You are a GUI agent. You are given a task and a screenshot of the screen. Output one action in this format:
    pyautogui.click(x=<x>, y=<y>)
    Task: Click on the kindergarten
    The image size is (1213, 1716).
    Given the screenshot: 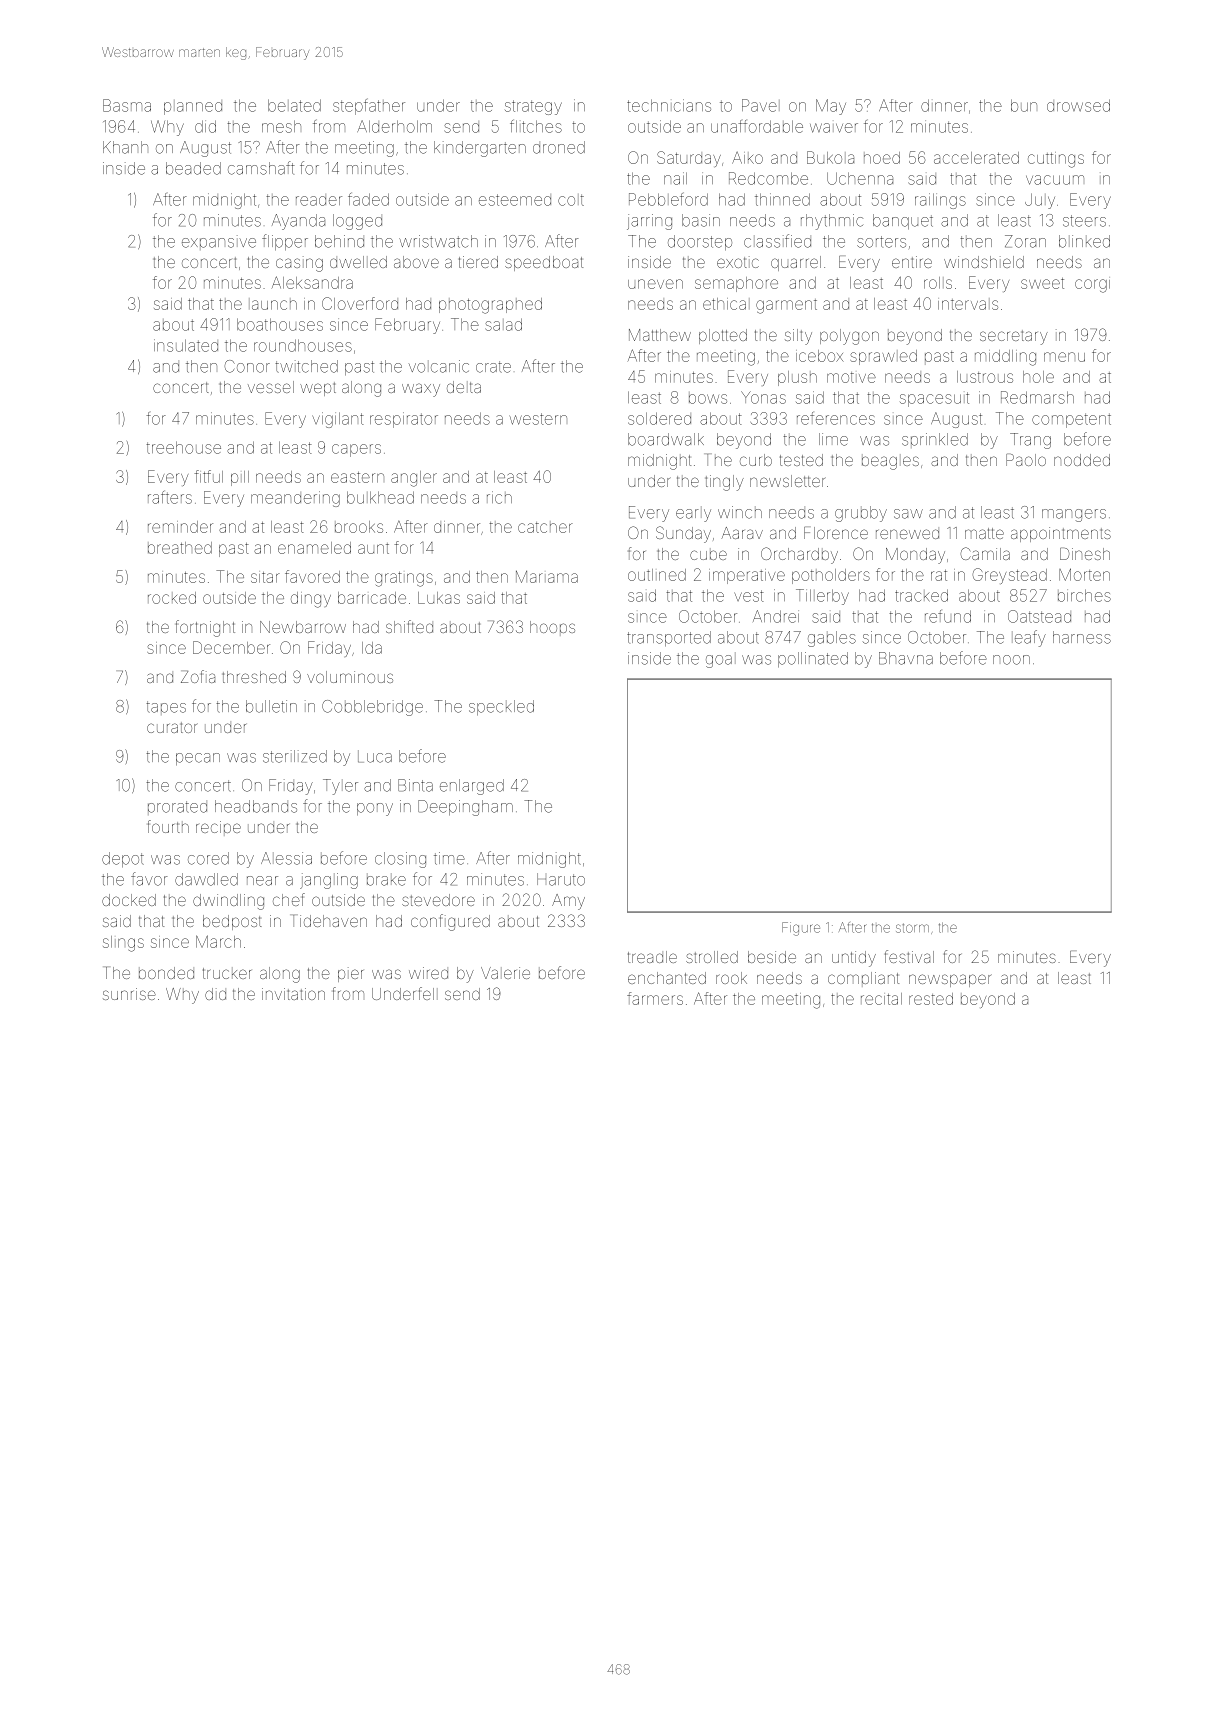 What is the action you would take?
    pyautogui.click(x=480, y=149)
